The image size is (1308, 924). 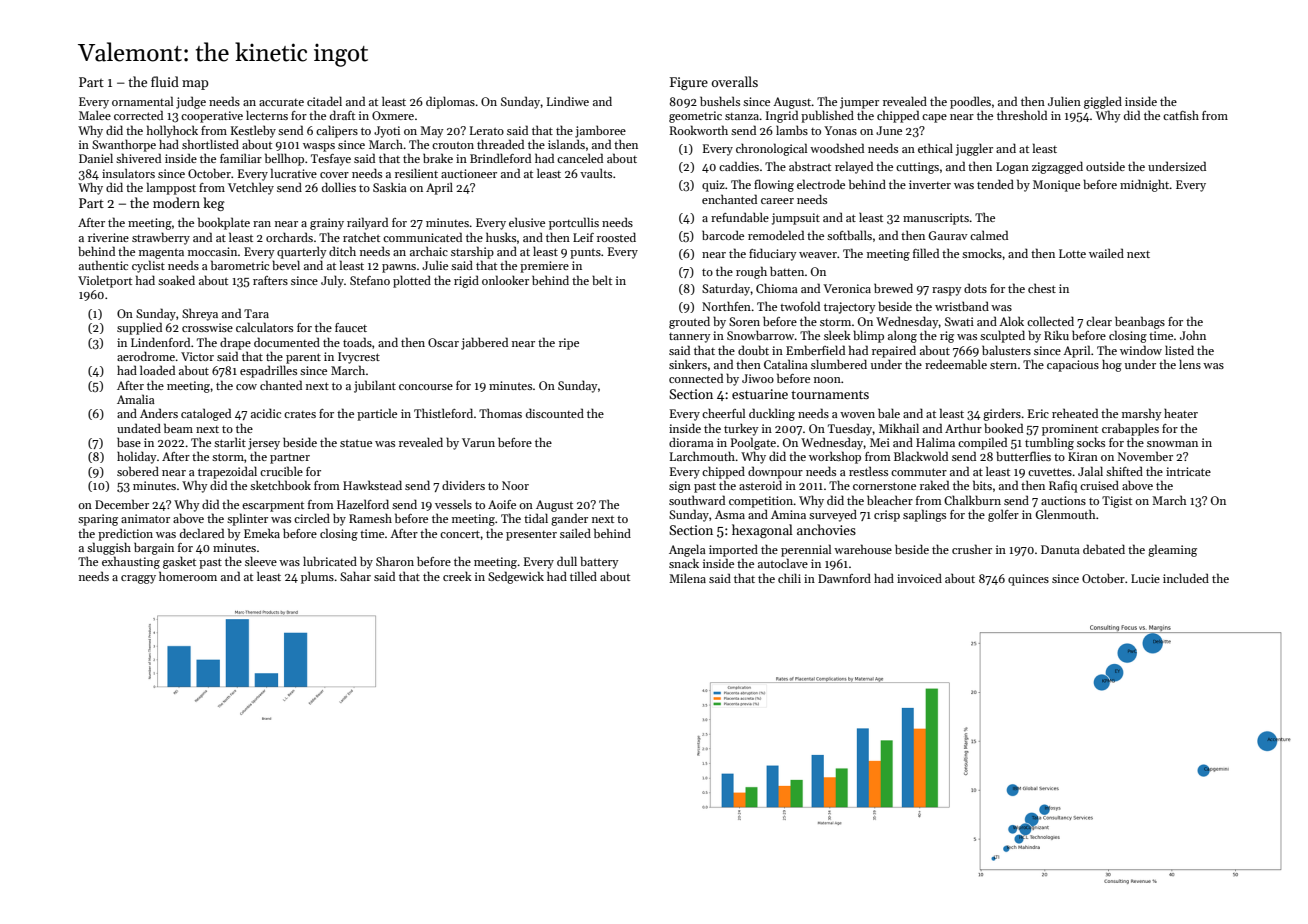 I want to click on connected, so click(x=696, y=378).
